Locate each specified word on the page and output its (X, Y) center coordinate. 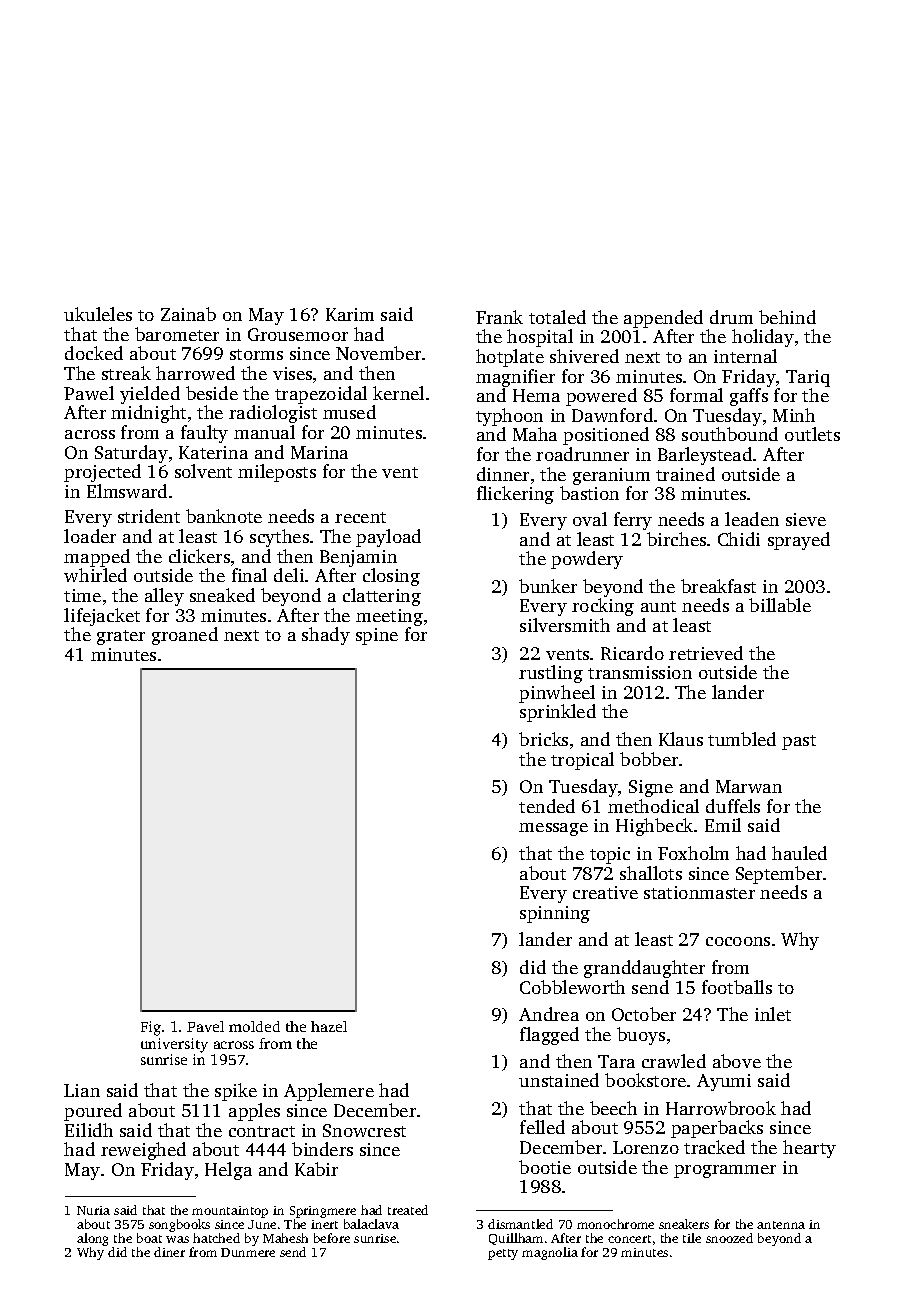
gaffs (749, 397)
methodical (653, 806)
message (553, 829)
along (92, 1239)
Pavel (205, 1026)
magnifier (515, 378)
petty (503, 1254)
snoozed (729, 1238)
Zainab (188, 314)
